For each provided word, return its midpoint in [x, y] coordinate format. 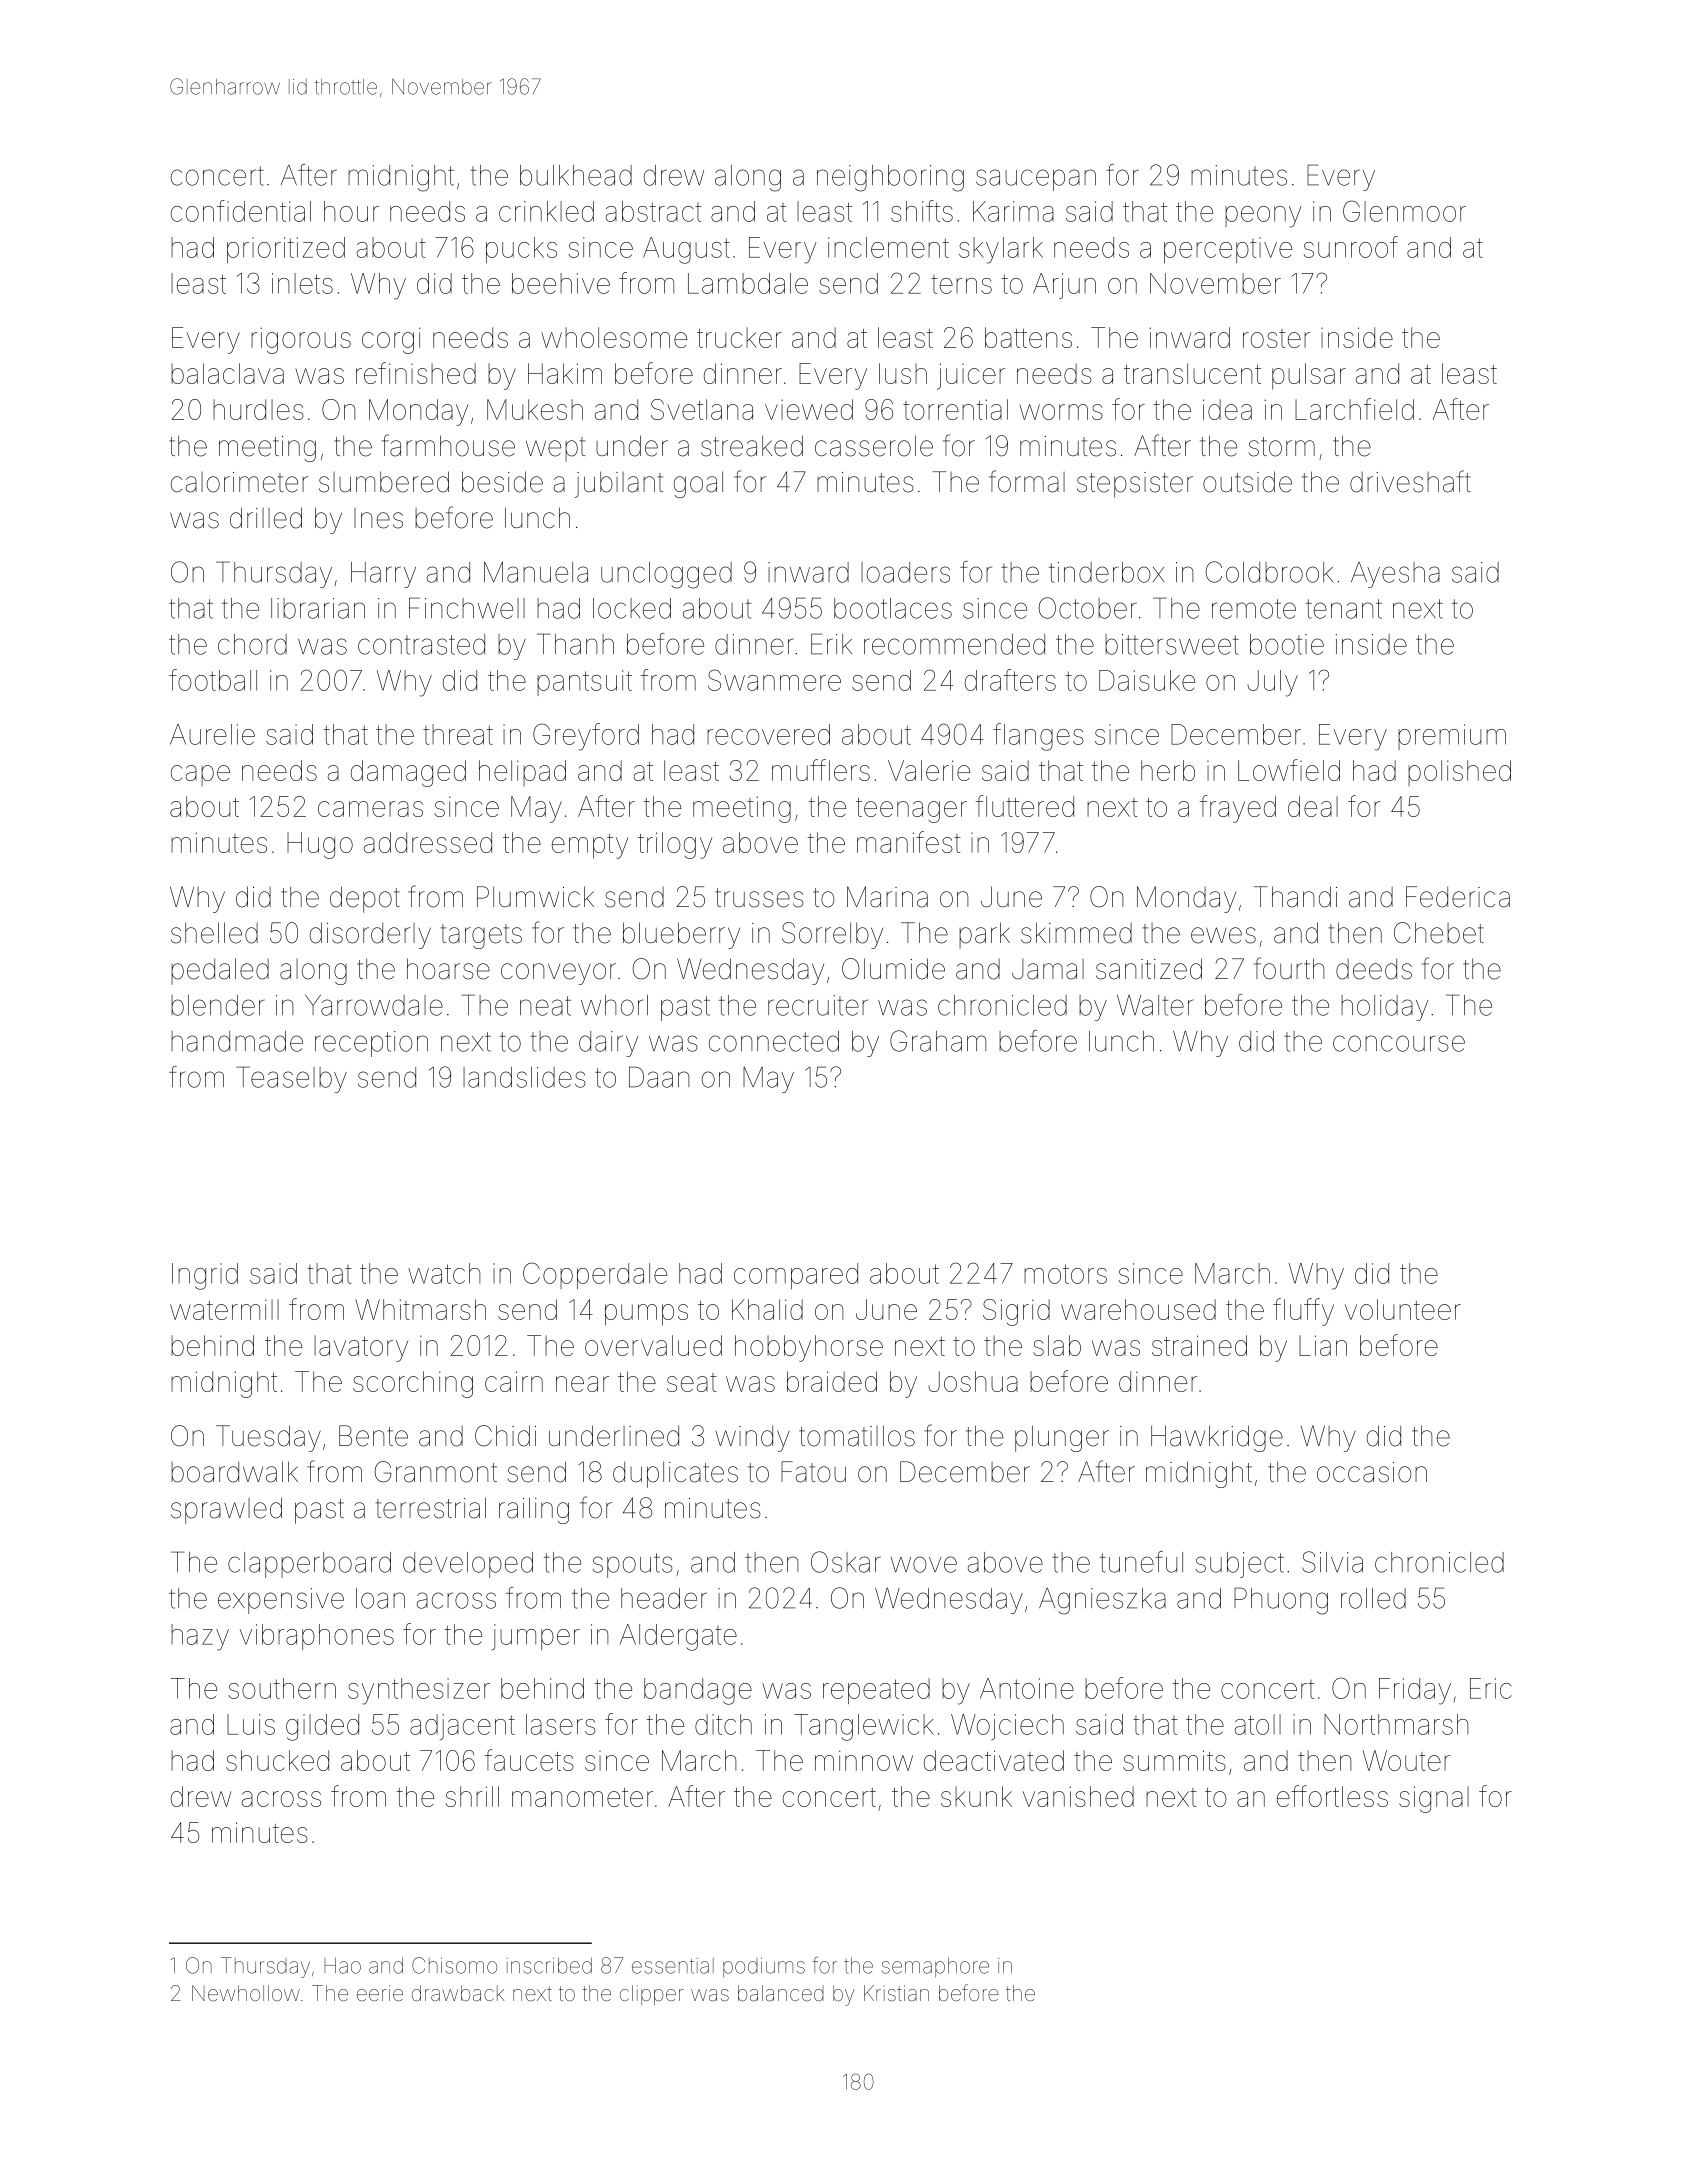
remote [1254, 609]
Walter [1155, 1005]
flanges [1038, 737]
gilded [322, 1727]
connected [774, 1041]
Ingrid [205, 1276]
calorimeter [239, 482]
